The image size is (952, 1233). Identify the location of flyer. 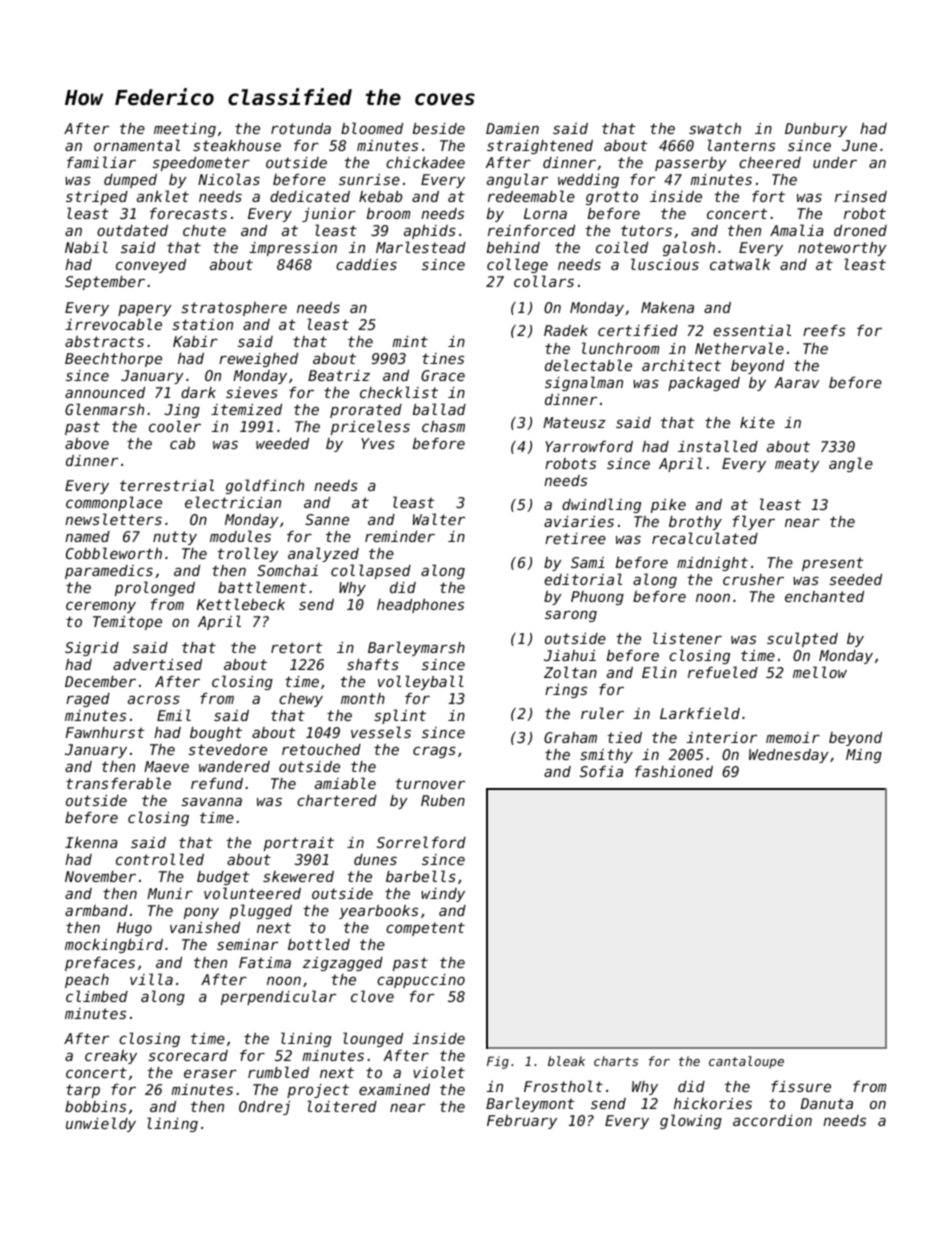
(754, 522).
